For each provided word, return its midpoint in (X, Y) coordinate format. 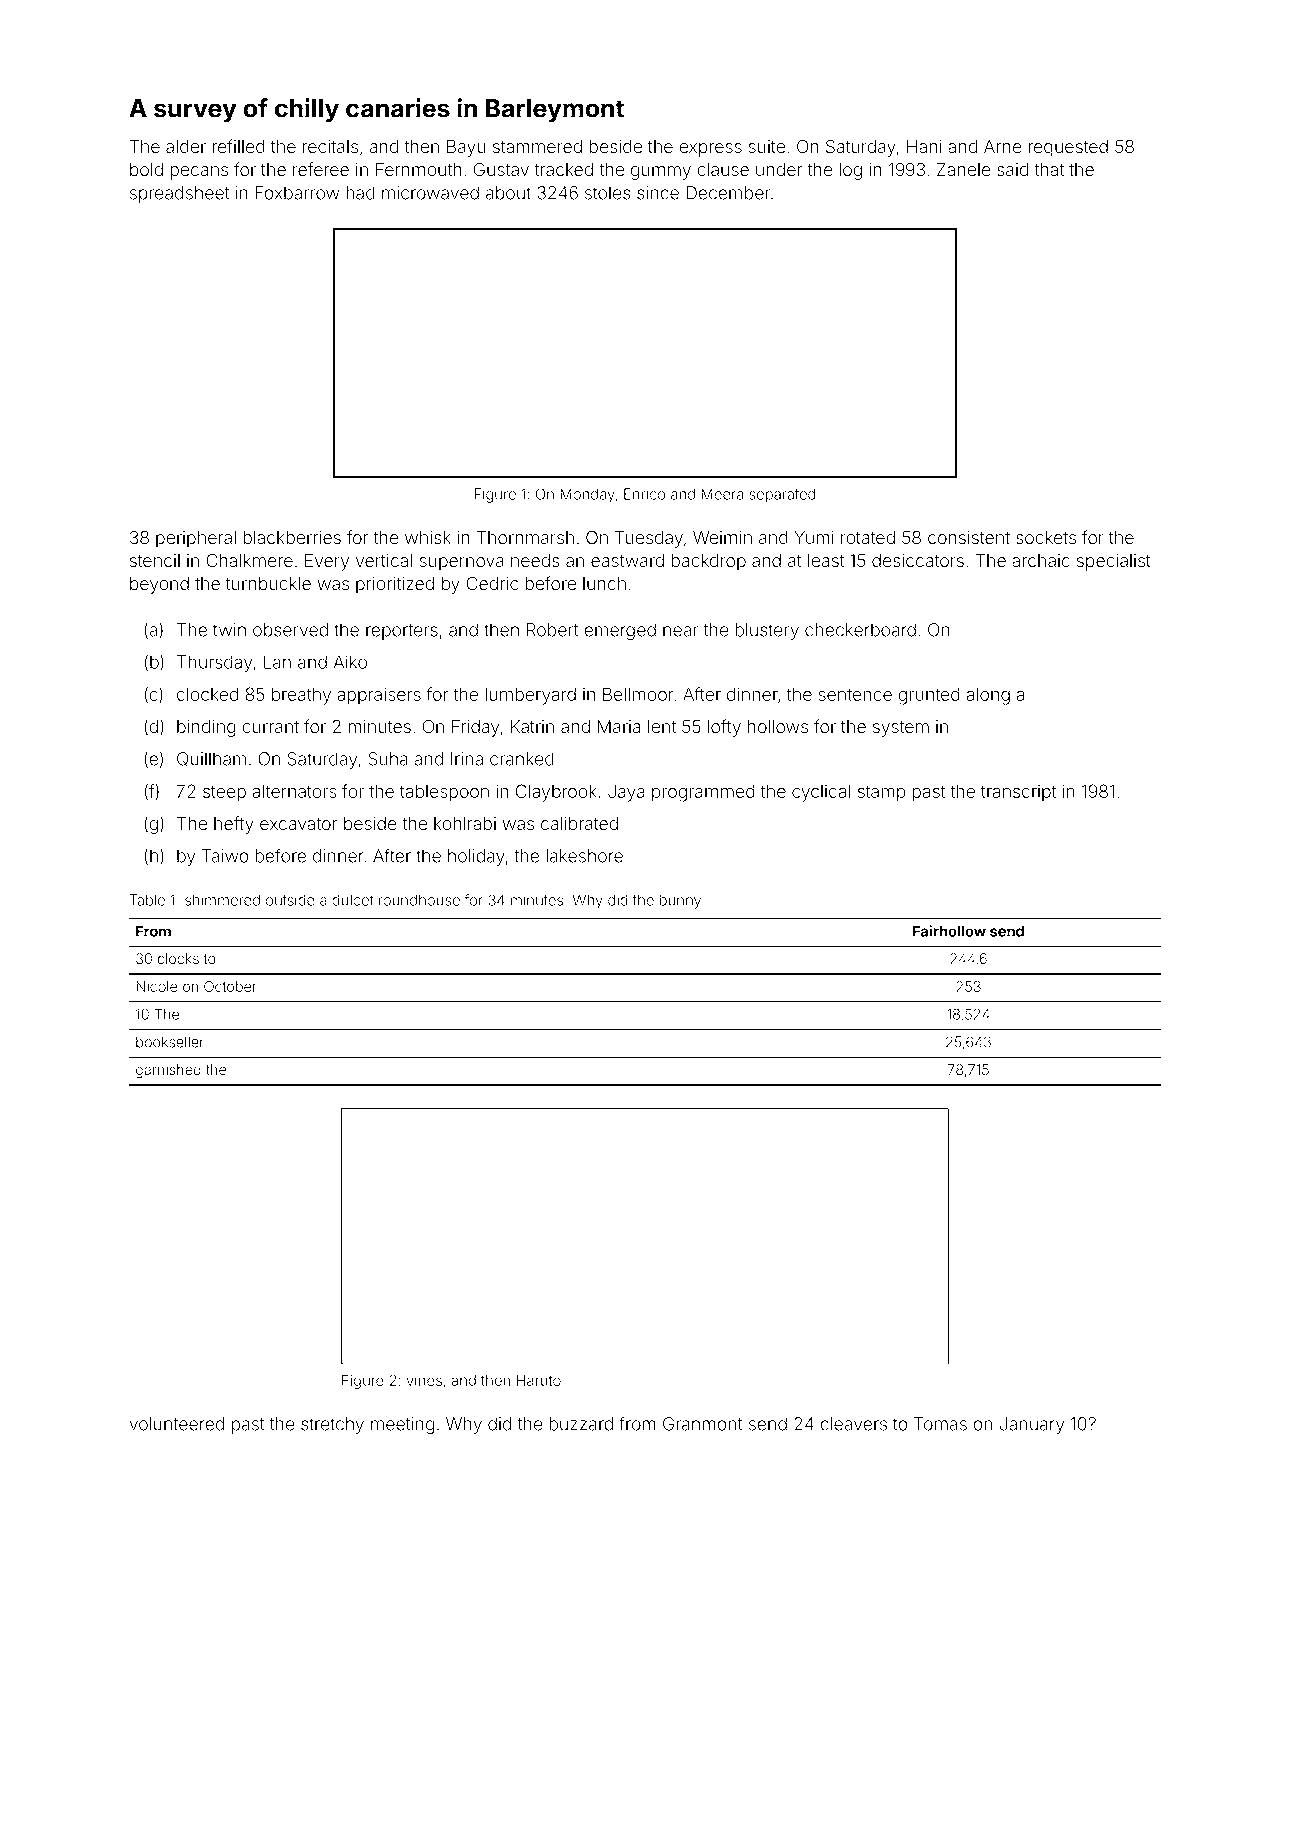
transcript (1018, 793)
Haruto (539, 1380)
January (1032, 1425)
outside (290, 900)
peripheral (196, 539)
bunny (680, 901)
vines (424, 1380)
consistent (969, 538)
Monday (587, 495)
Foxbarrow (297, 193)
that (1049, 170)
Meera (722, 494)
